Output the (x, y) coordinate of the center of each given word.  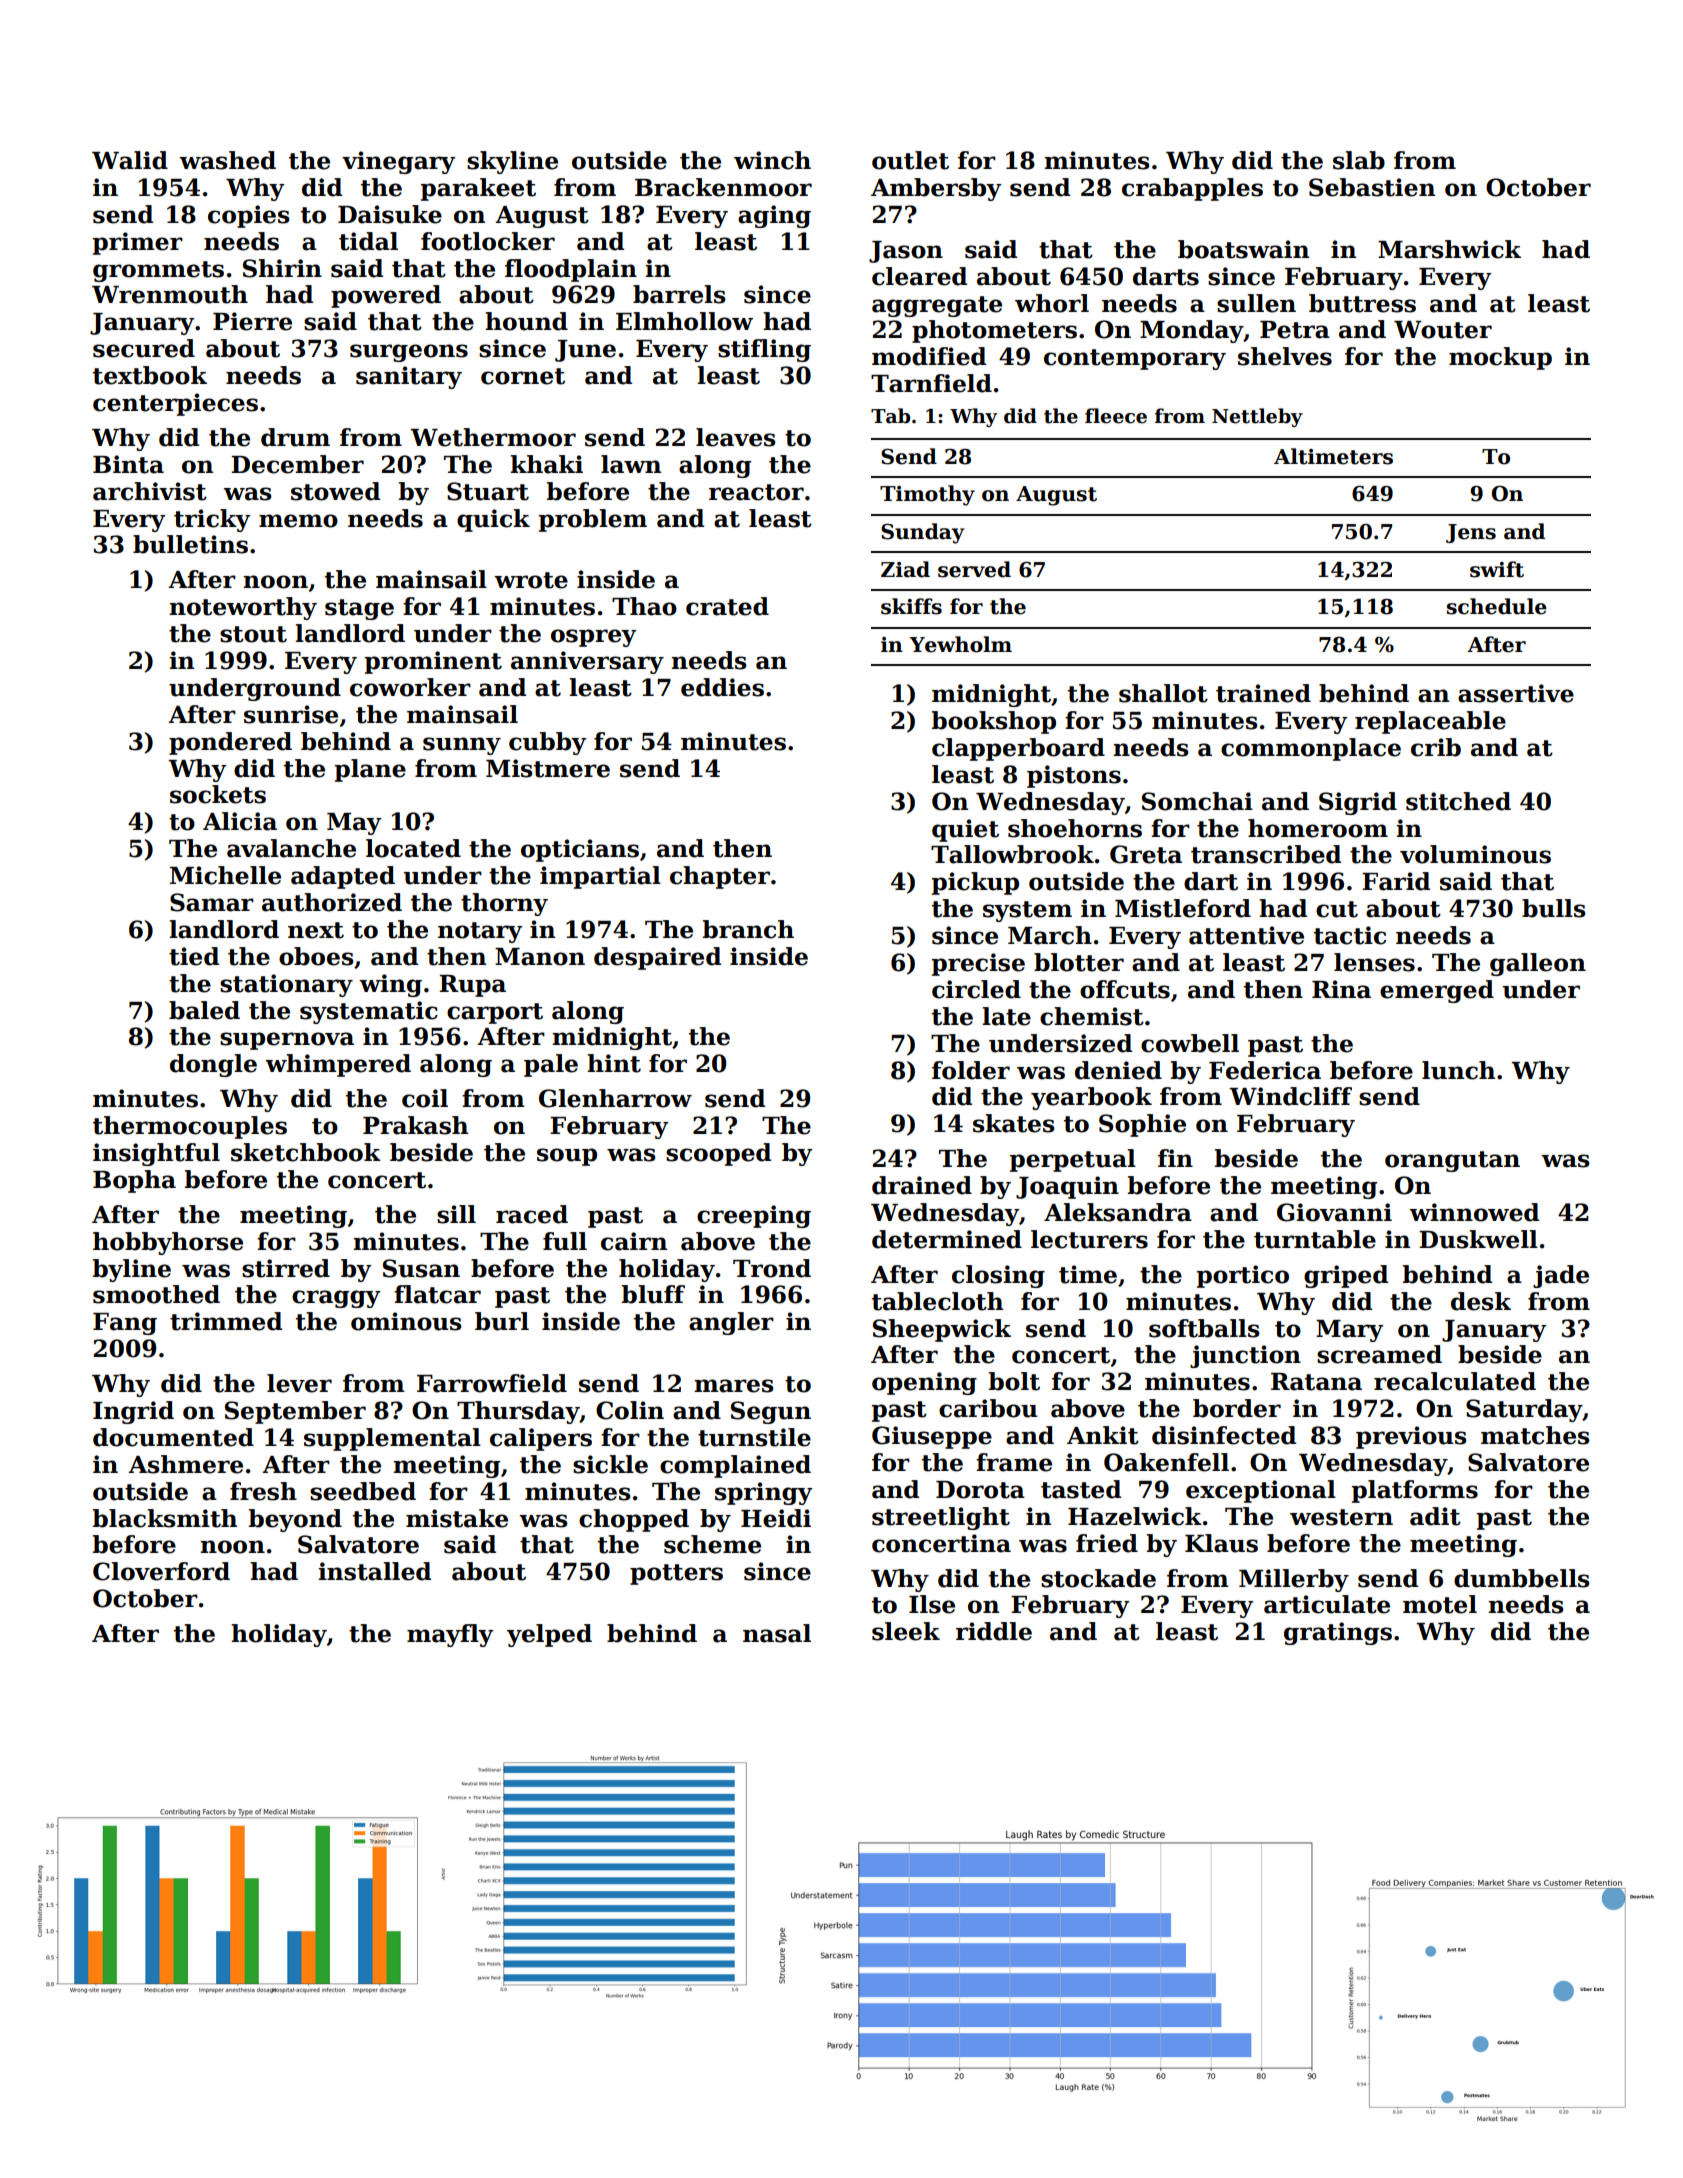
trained (1263, 693)
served (974, 569)
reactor (756, 492)
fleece (1116, 416)
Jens (1471, 533)
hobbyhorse (168, 1243)
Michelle (225, 875)
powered (386, 296)
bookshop (994, 722)
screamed (1379, 1354)
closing (998, 1276)
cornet (523, 376)
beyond (295, 1520)
